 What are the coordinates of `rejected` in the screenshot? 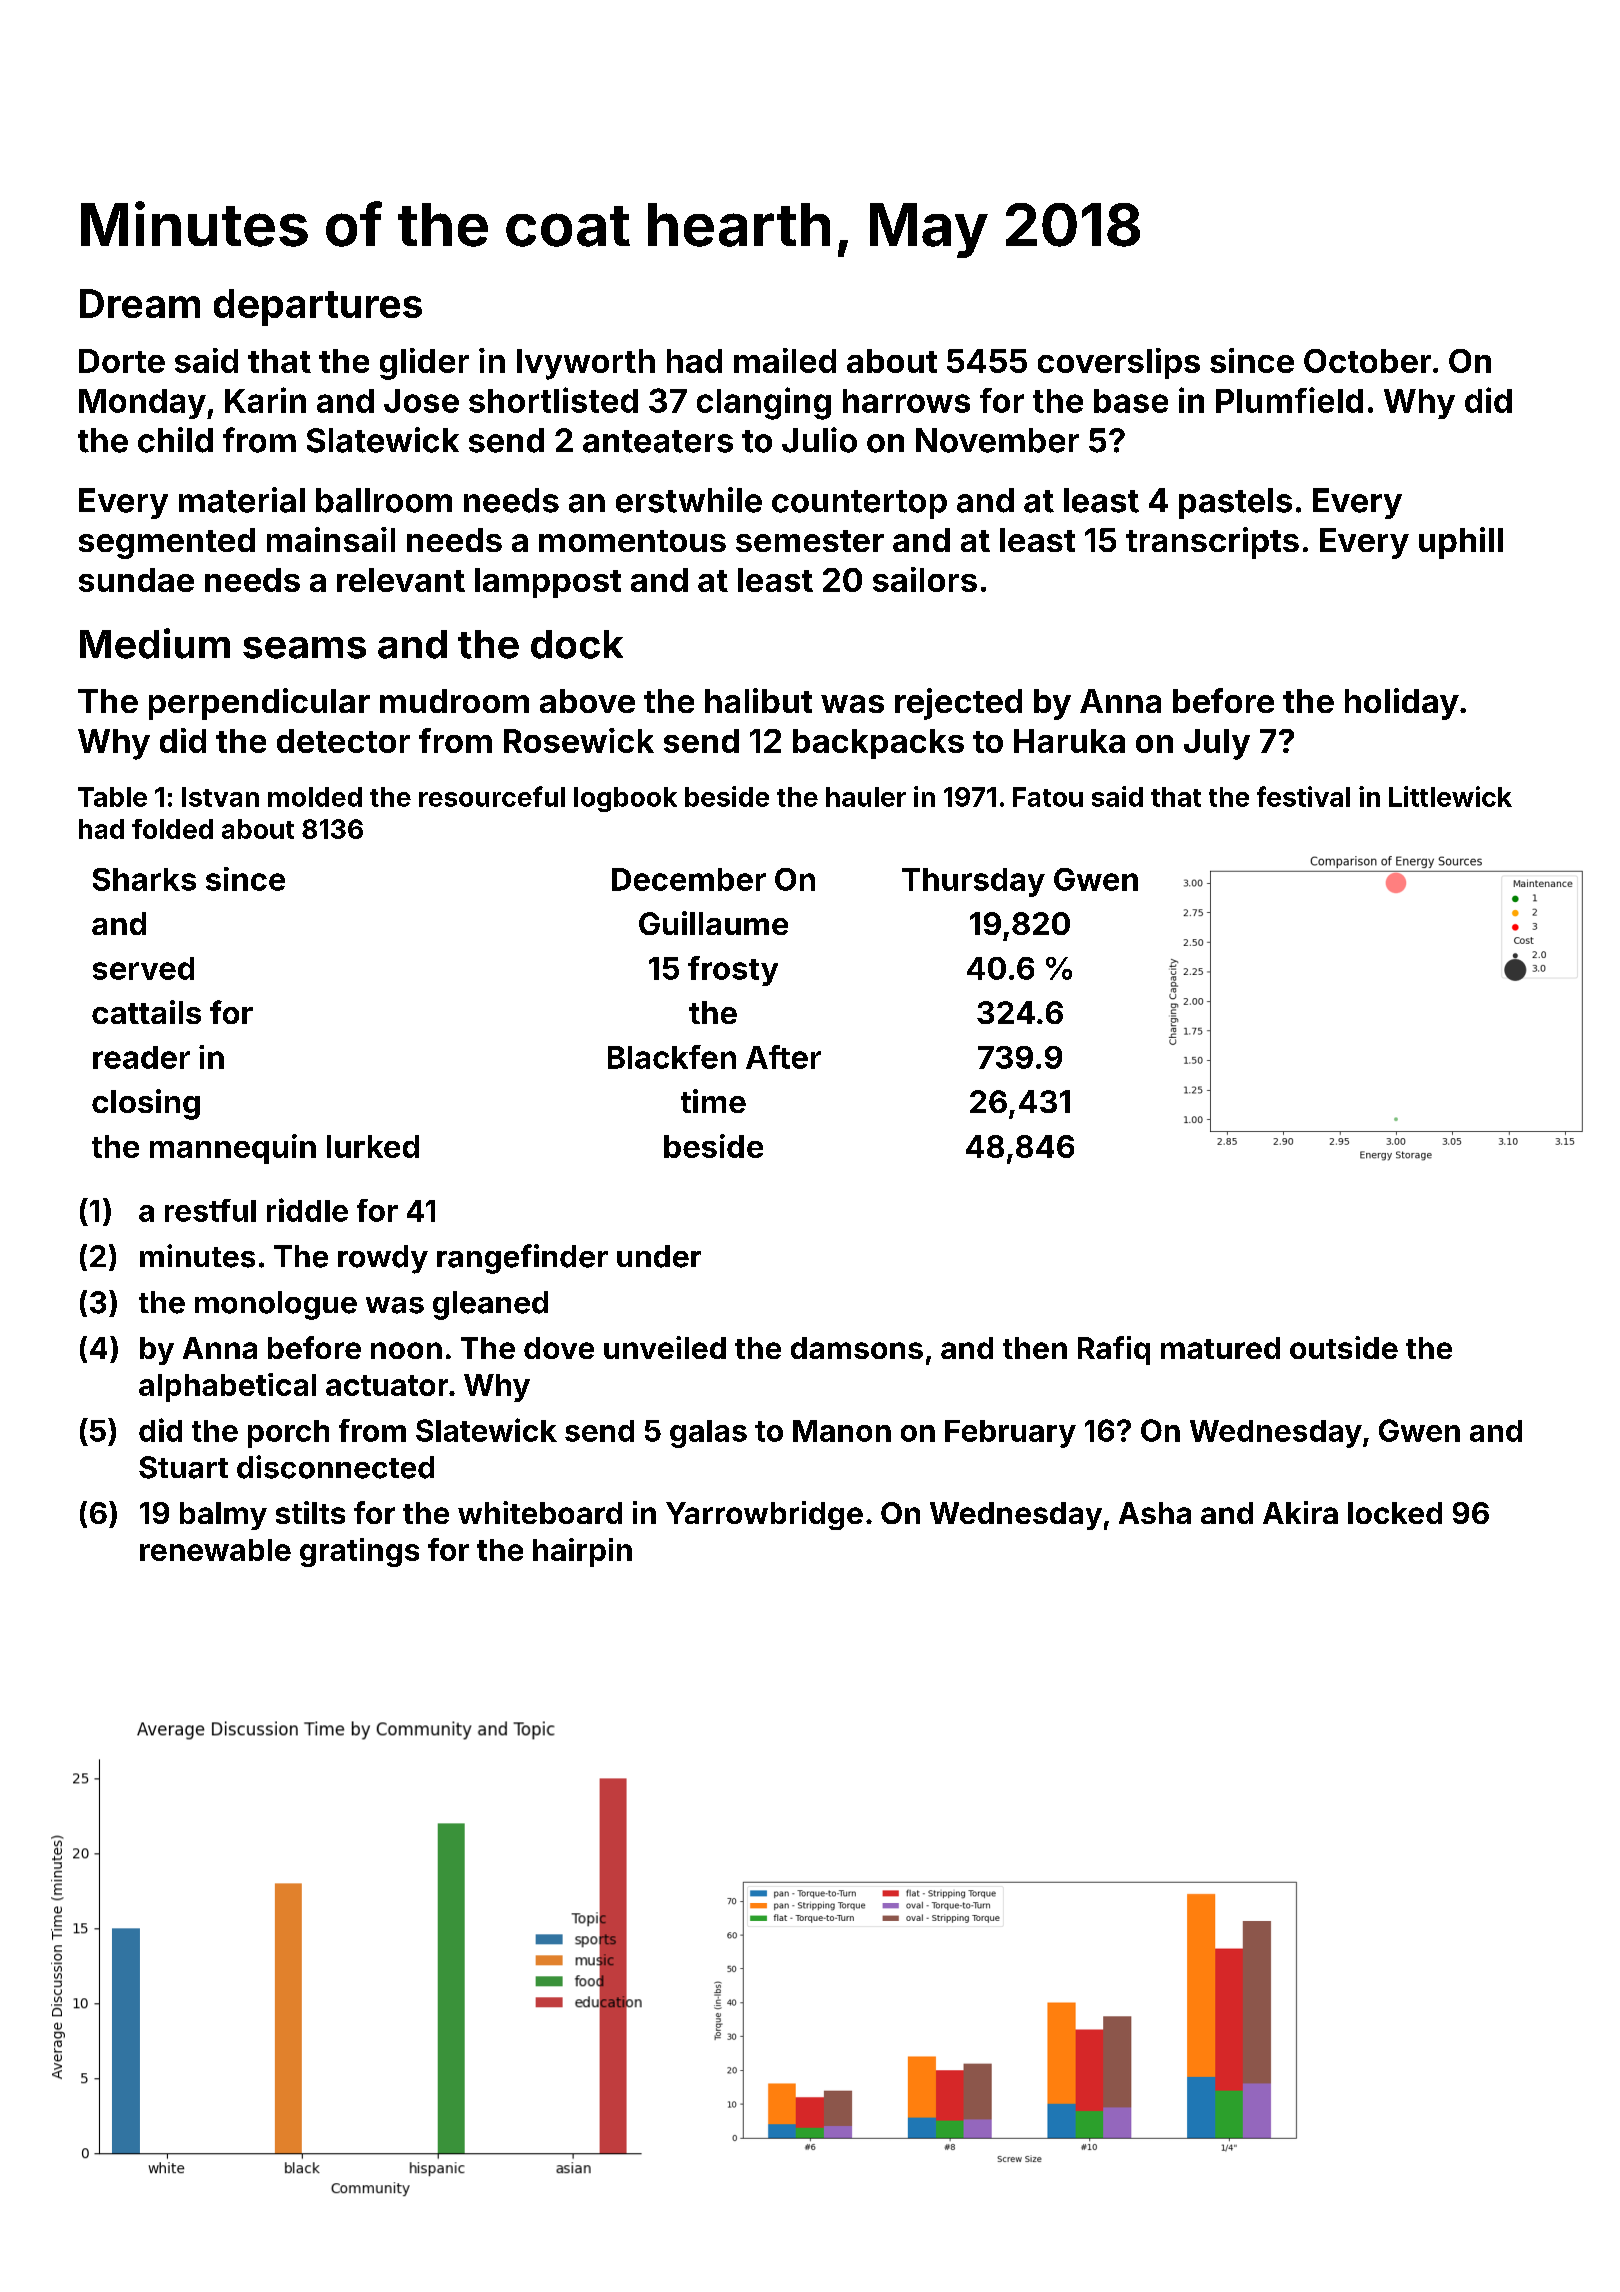 It's located at (958, 704).
